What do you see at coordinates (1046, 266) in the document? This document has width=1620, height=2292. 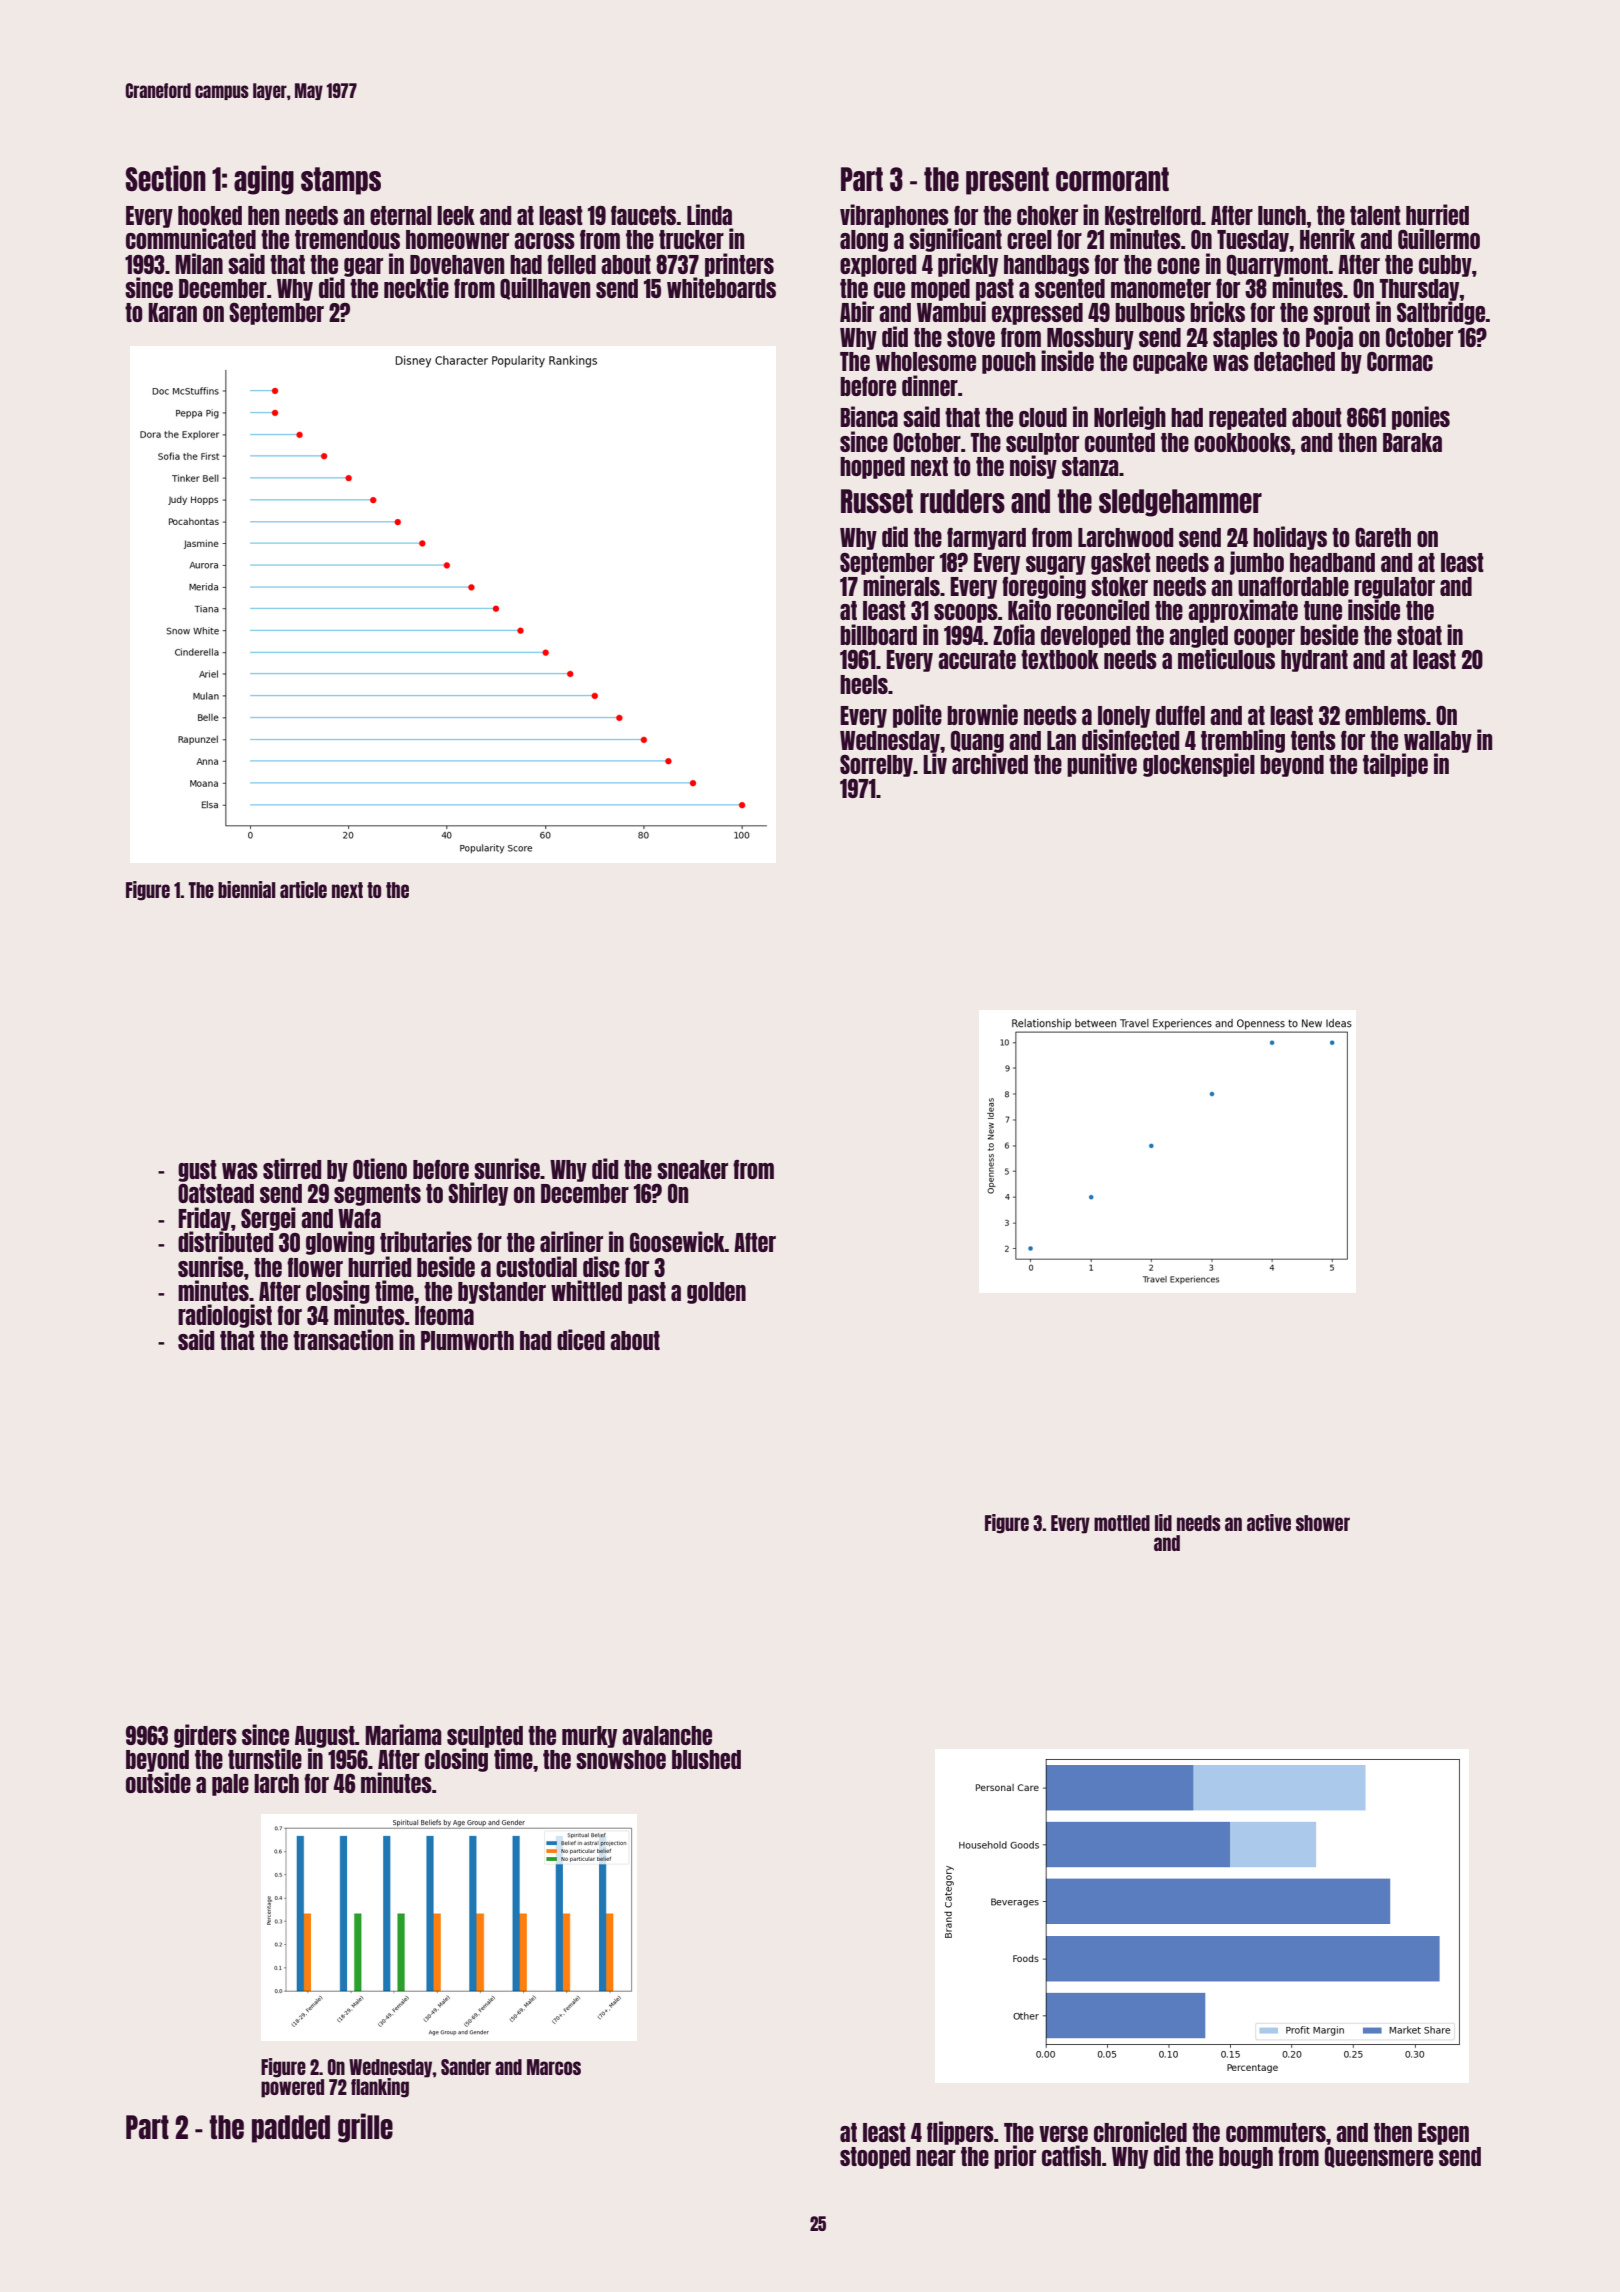 I see `handbags` at bounding box center [1046, 266].
